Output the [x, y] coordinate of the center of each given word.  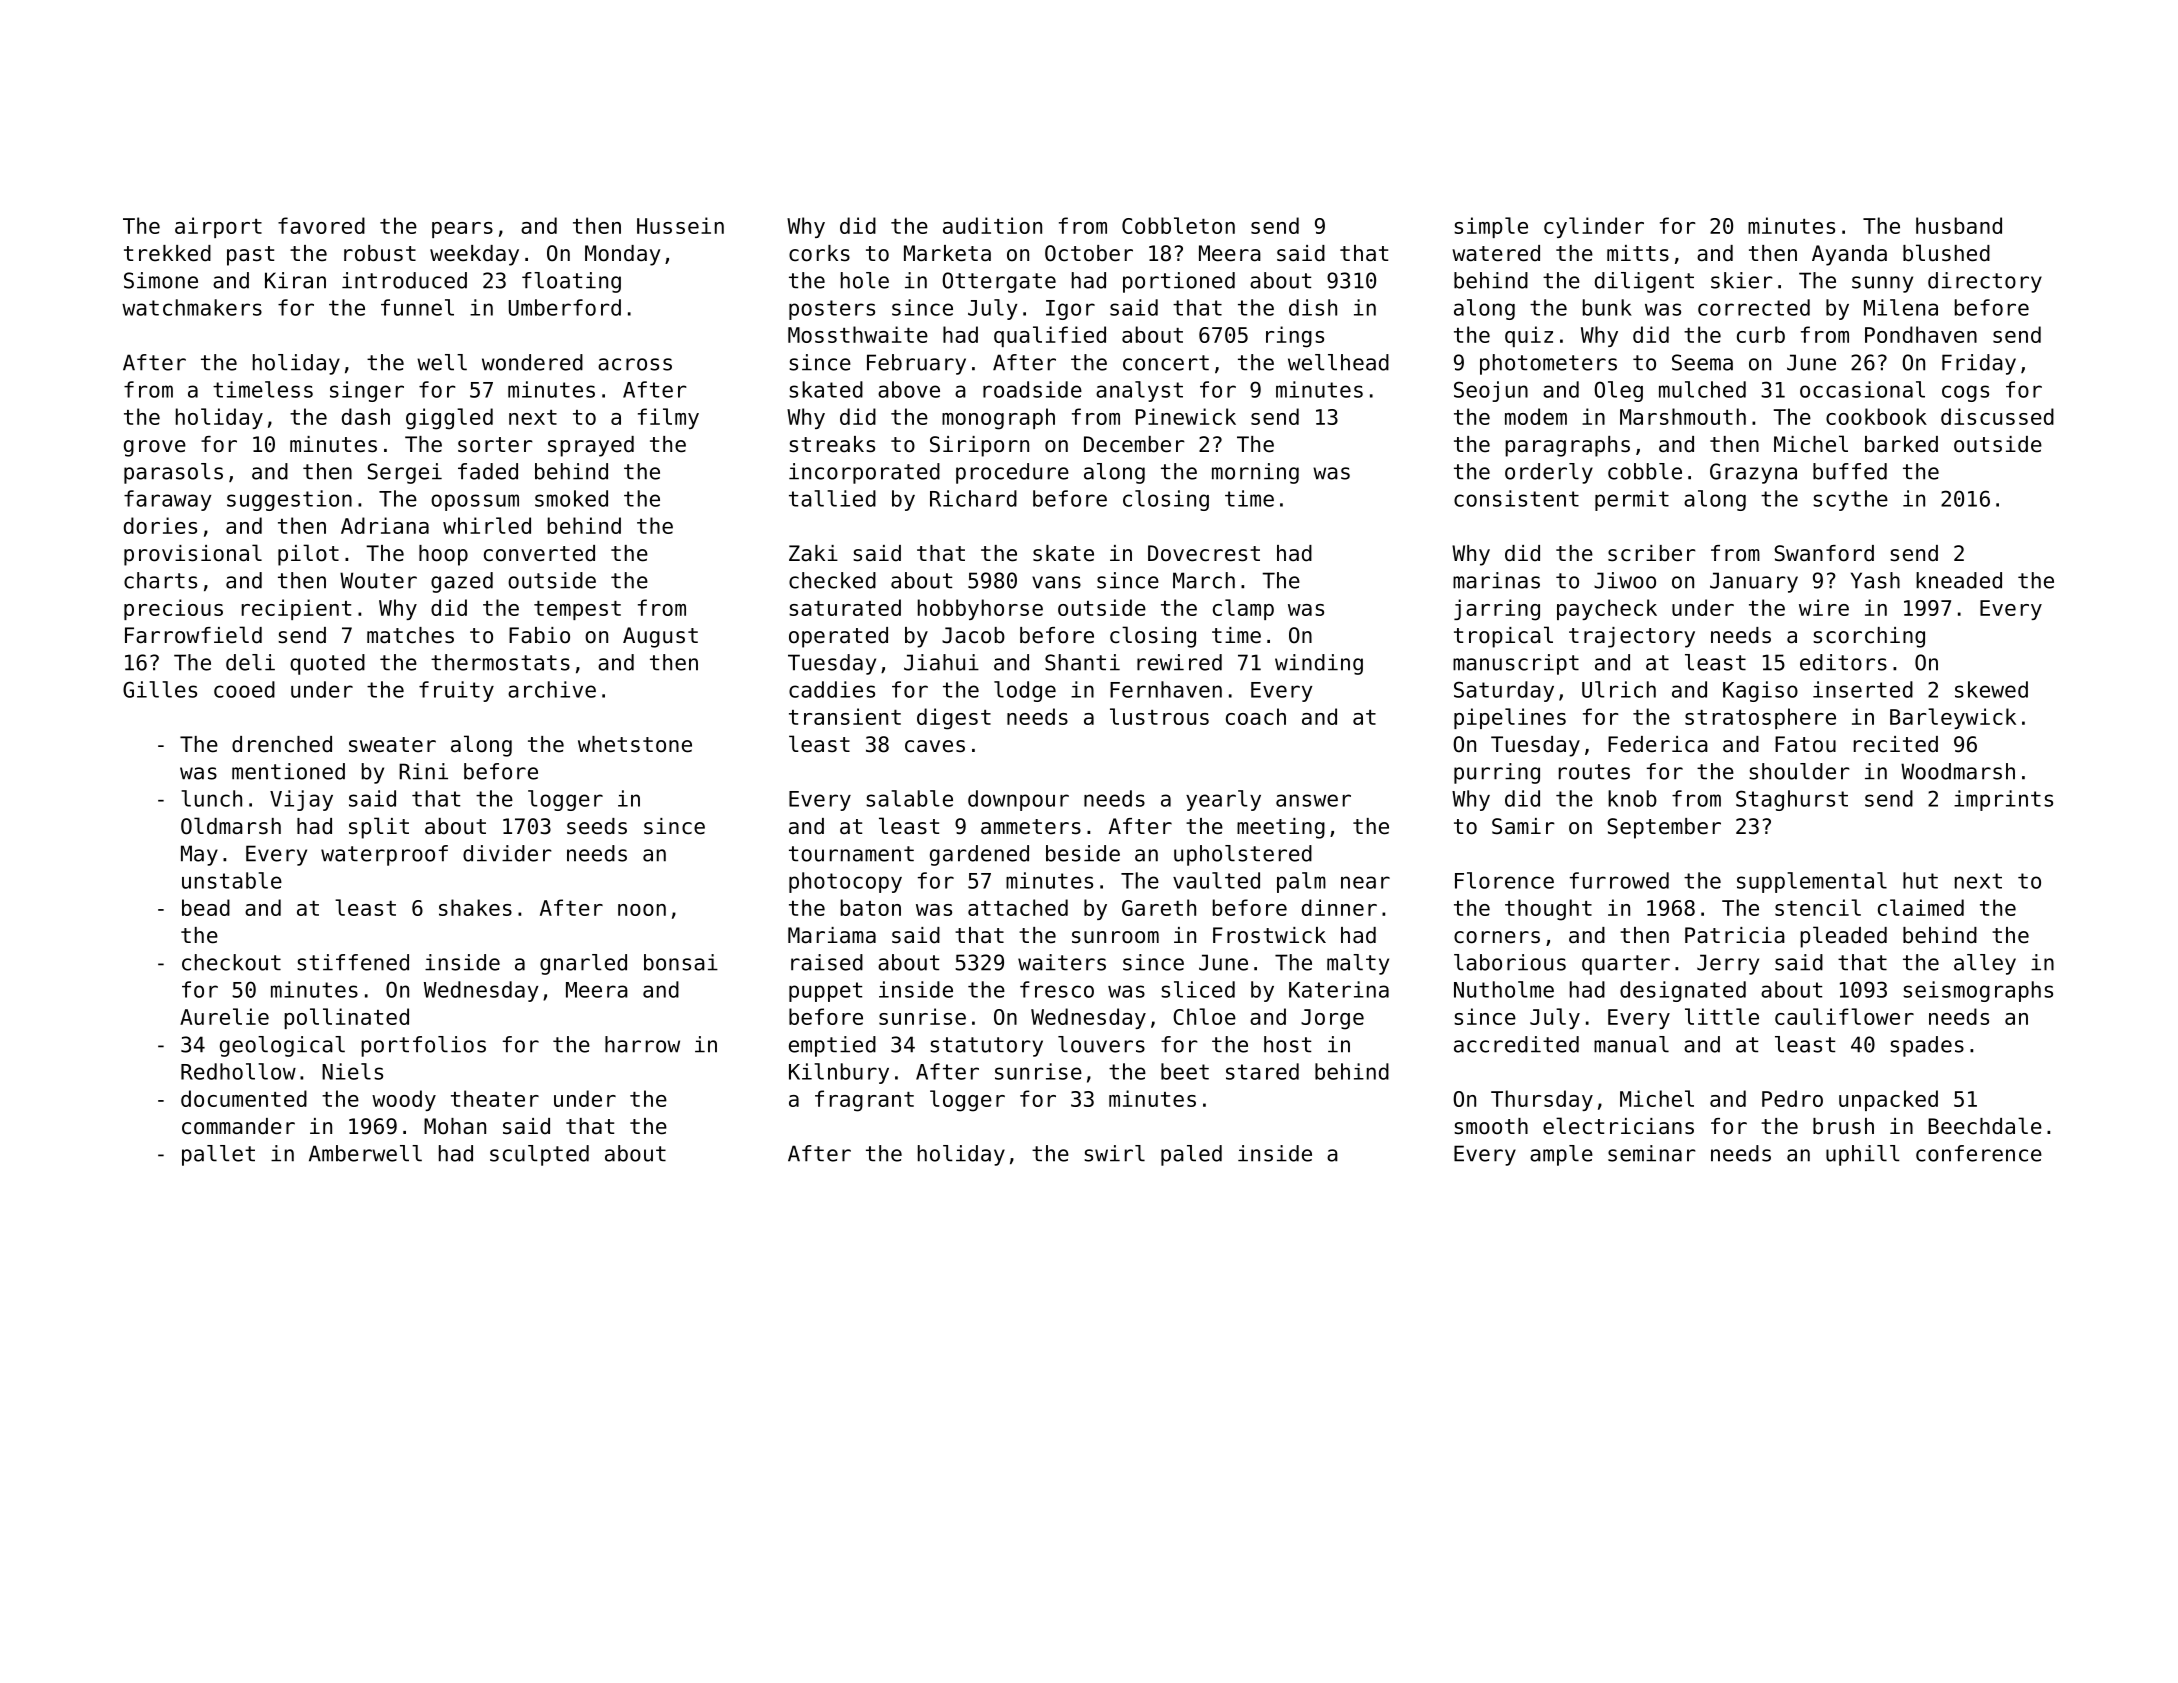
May [199, 855]
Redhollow [238, 1071]
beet [1185, 1071]
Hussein [680, 225]
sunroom [1115, 937]
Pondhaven [1921, 334]
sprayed [591, 446]
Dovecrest [1204, 553]
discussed [1997, 416]
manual [1631, 1044]
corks [819, 253]
